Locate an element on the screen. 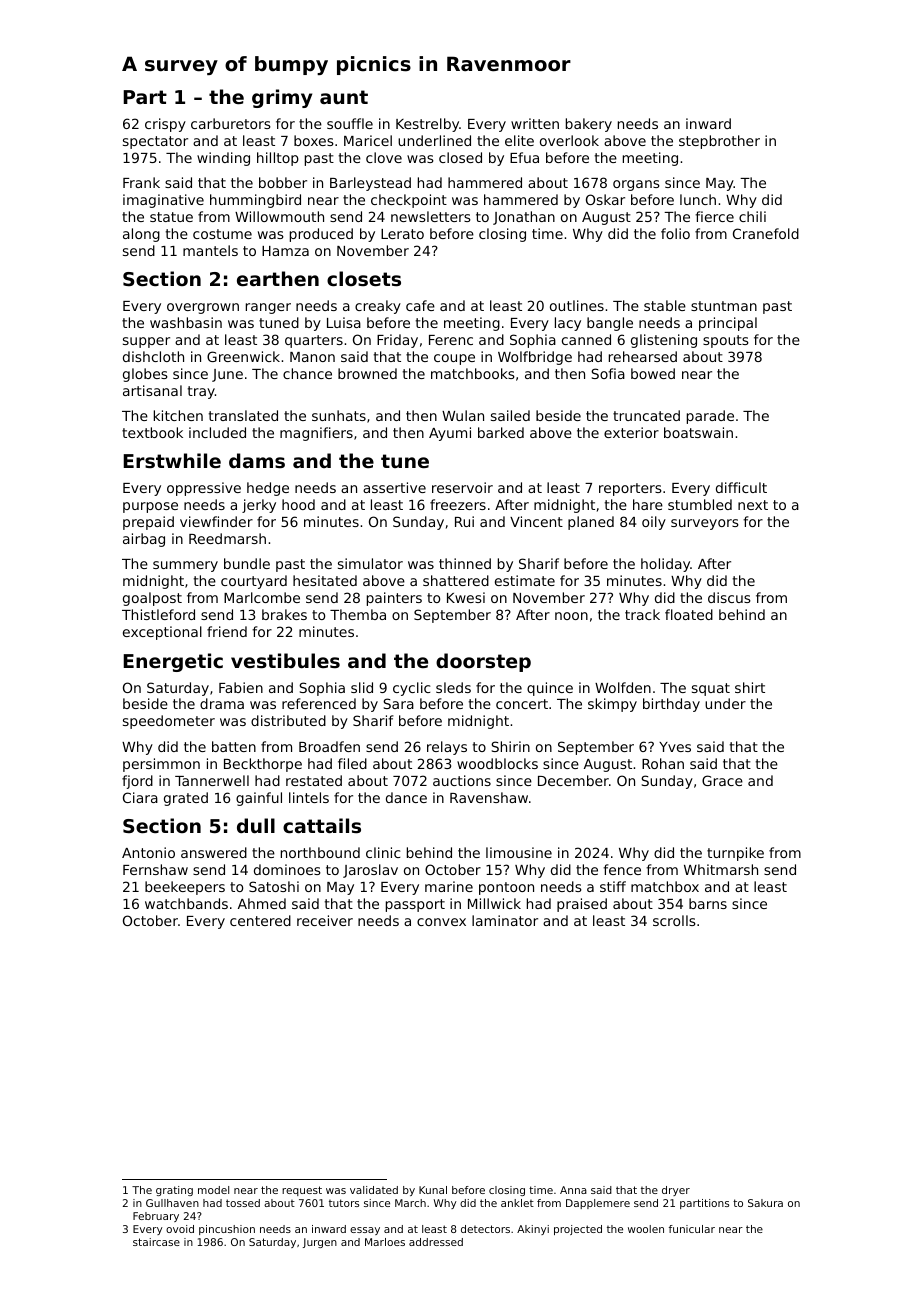 The width and height of the screenshot is (924, 1308). Sakura is located at coordinates (765, 1203).
